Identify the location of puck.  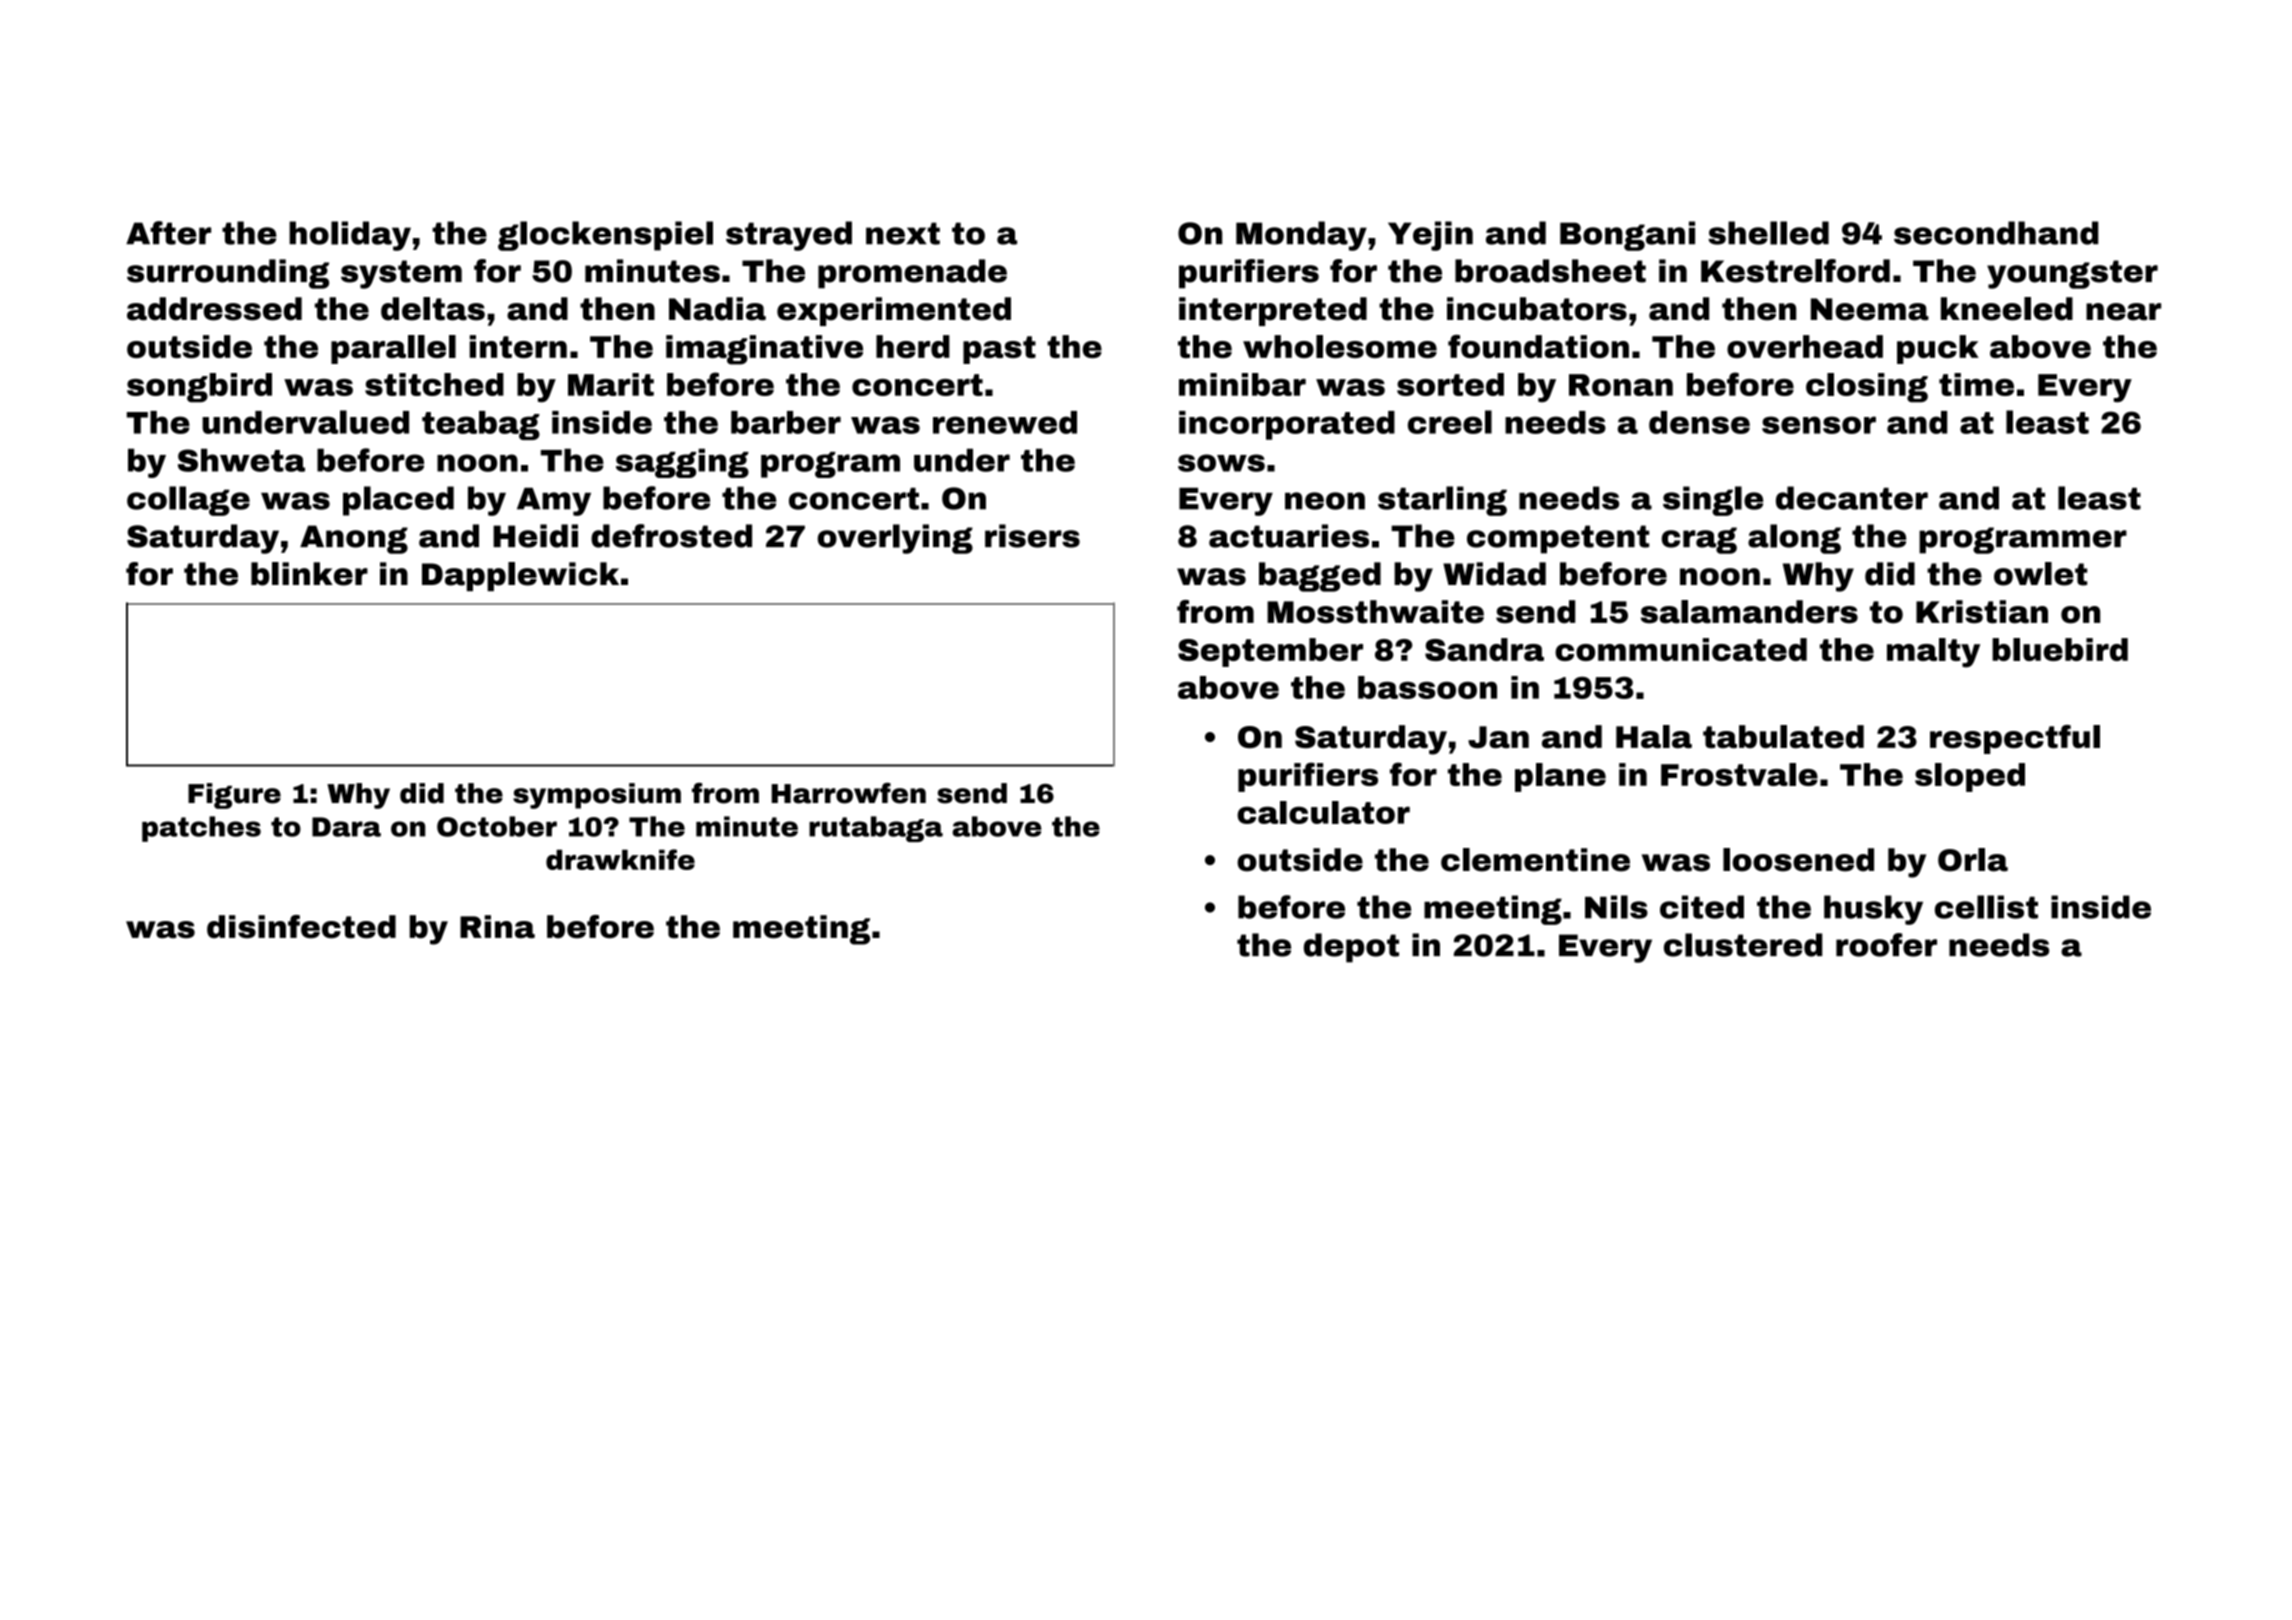
(1938, 349).
